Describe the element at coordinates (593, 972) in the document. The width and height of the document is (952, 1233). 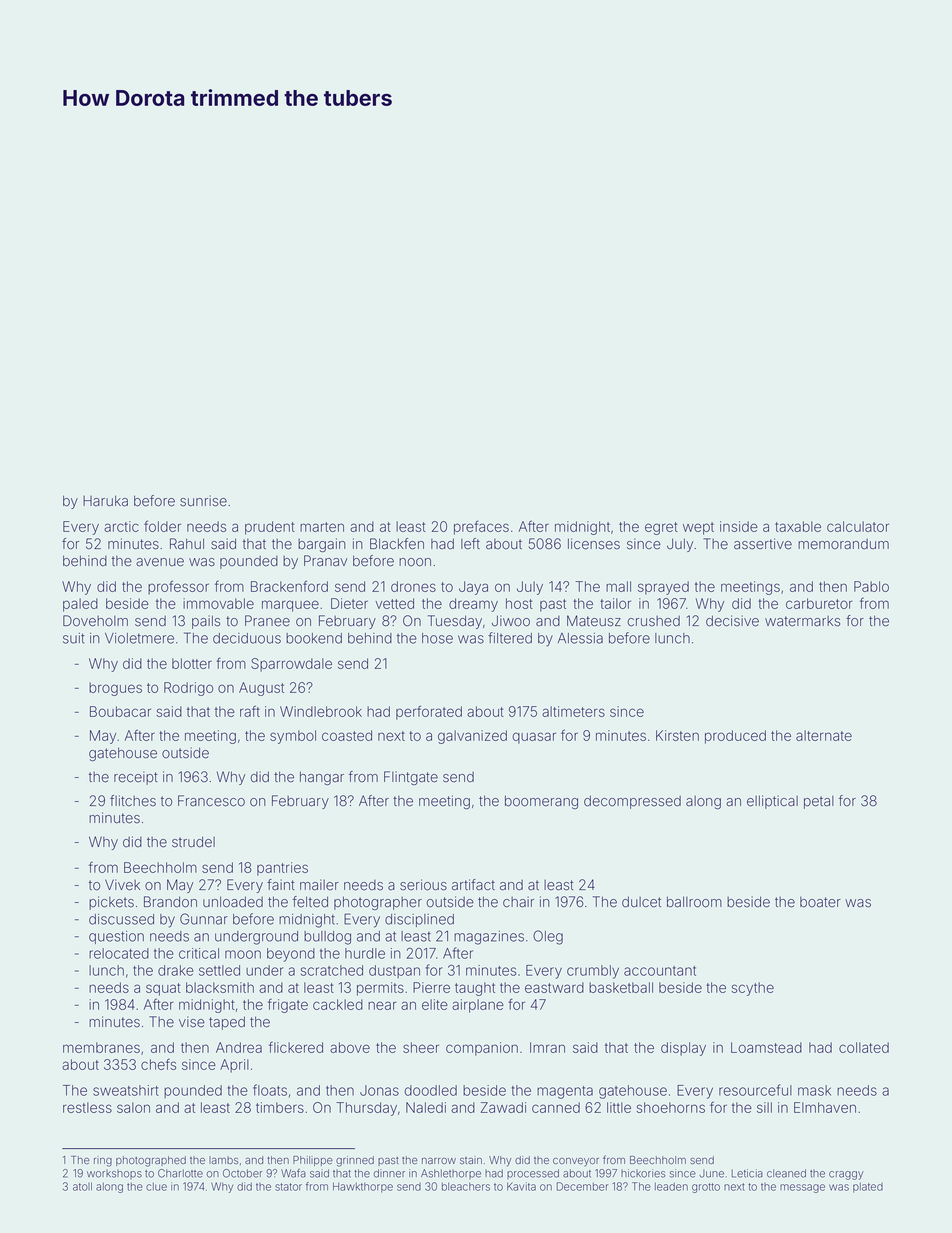
I see `crumbly` at that location.
